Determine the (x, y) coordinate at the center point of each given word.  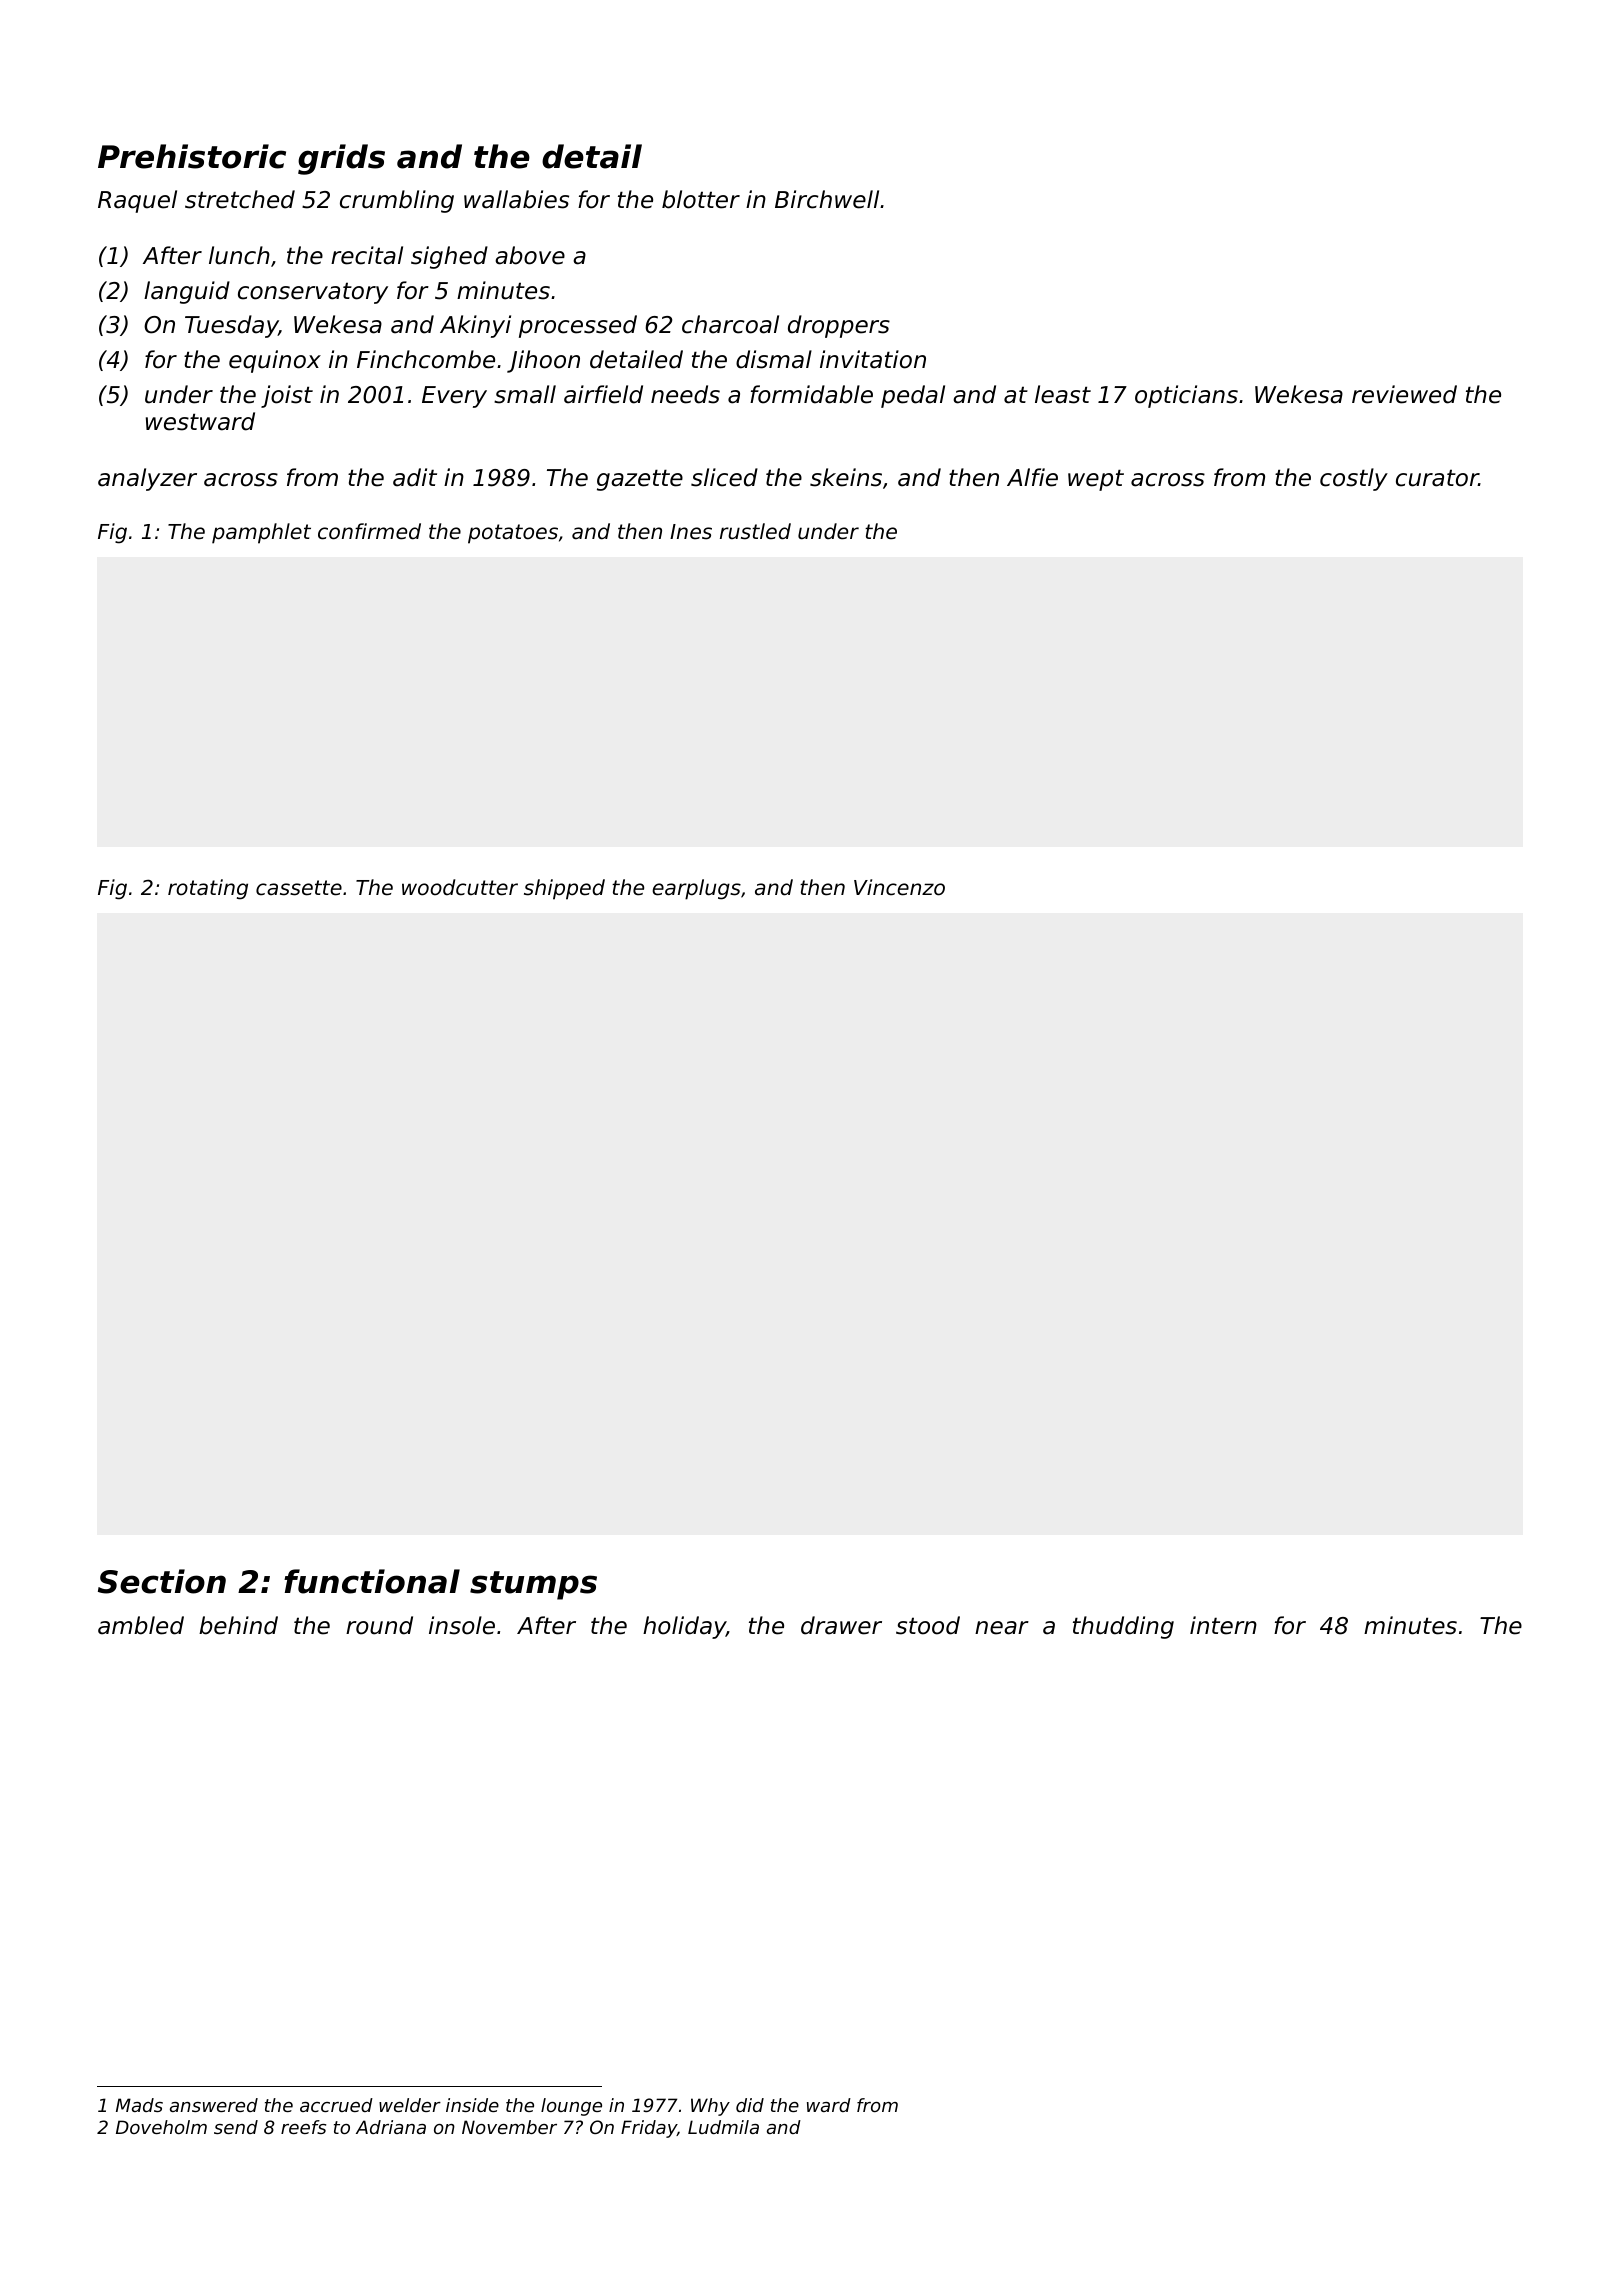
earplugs (696, 889)
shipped (564, 889)
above (530, 255)
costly (1354, 479)
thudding (1123, 1627)
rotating (208, 889)
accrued (336, 2105)
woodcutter (460, 887)
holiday (684, 1627)
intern (1223, 1625)
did (750, 2105)
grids (341, 159)
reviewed (1404, 394)
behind (238, 1625)
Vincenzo (899, 887)
